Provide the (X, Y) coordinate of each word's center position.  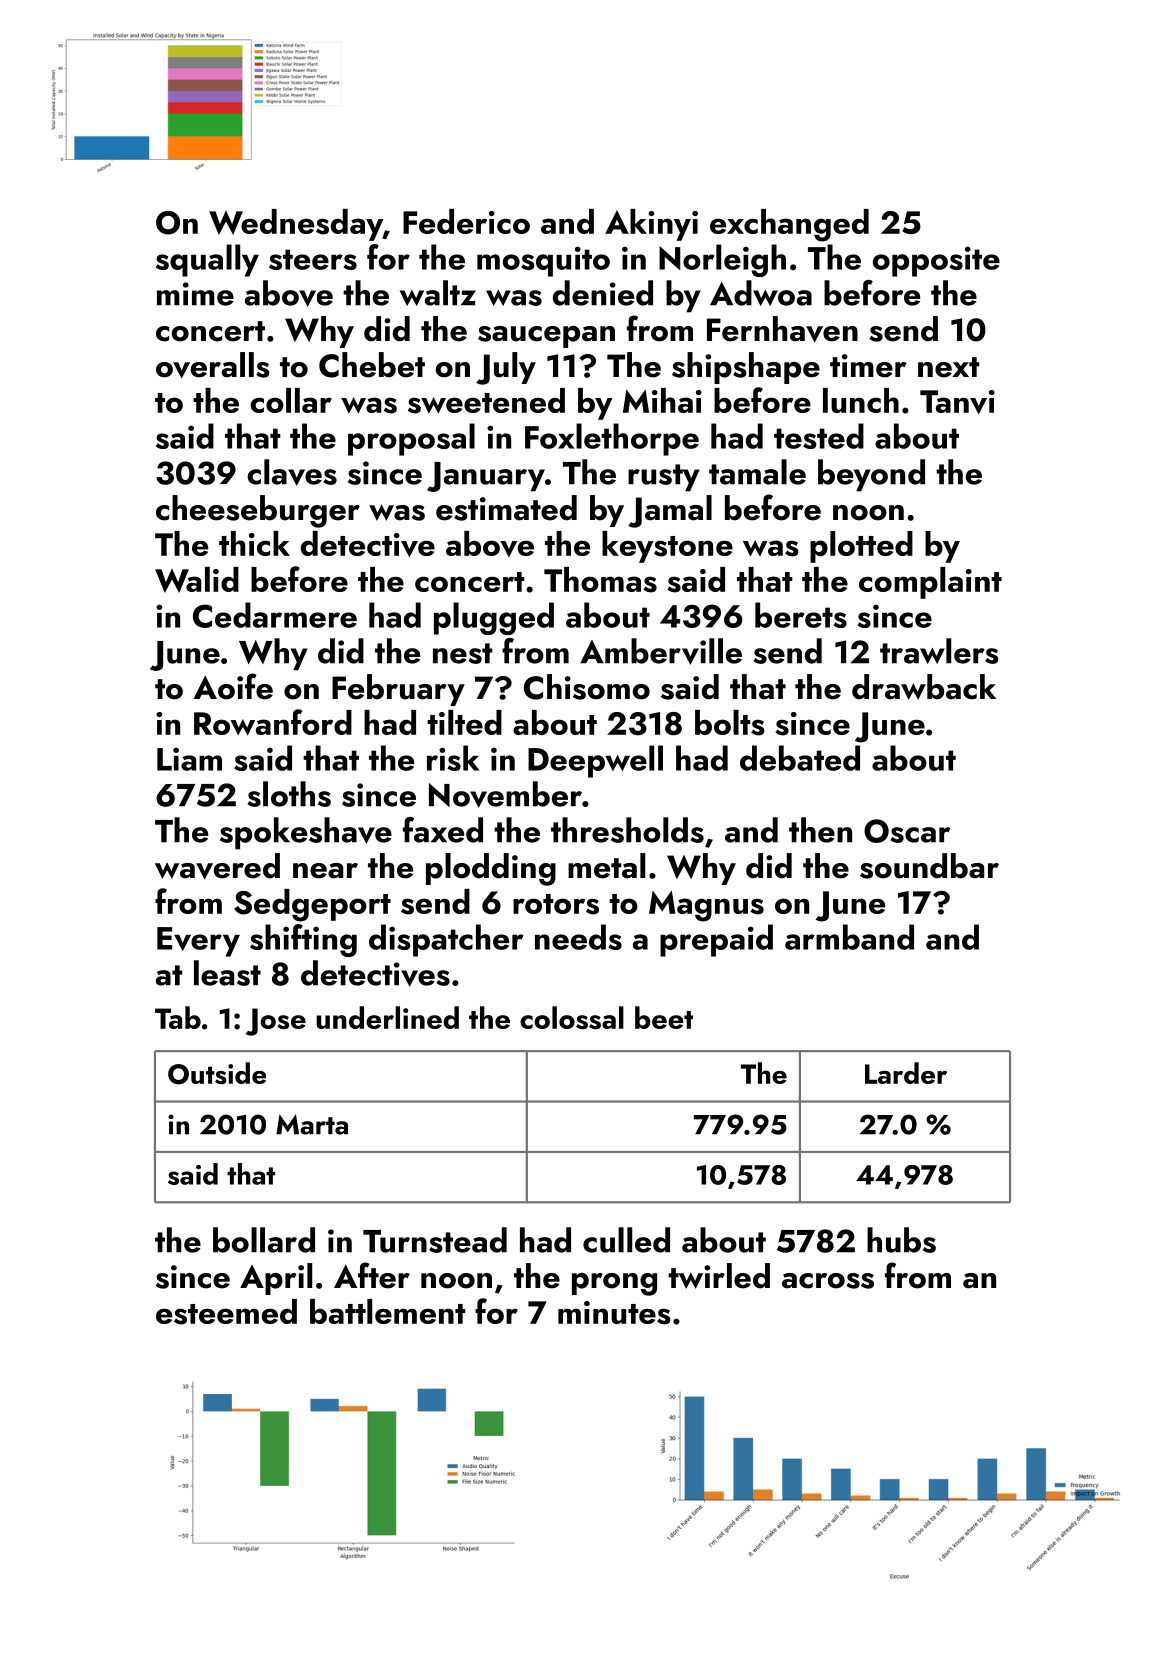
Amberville (661, 651)
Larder (906, 1073)
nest (463, 653)
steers (313, 259)
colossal (572, 1018)
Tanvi (957, 402)
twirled (719, 1276)
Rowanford (273, 722)
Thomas (600, 580)
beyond (871, 475)
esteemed (226, 1312)
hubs (901, 1240)
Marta (312, 1124)
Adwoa (761, 293)
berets (801, 615)
